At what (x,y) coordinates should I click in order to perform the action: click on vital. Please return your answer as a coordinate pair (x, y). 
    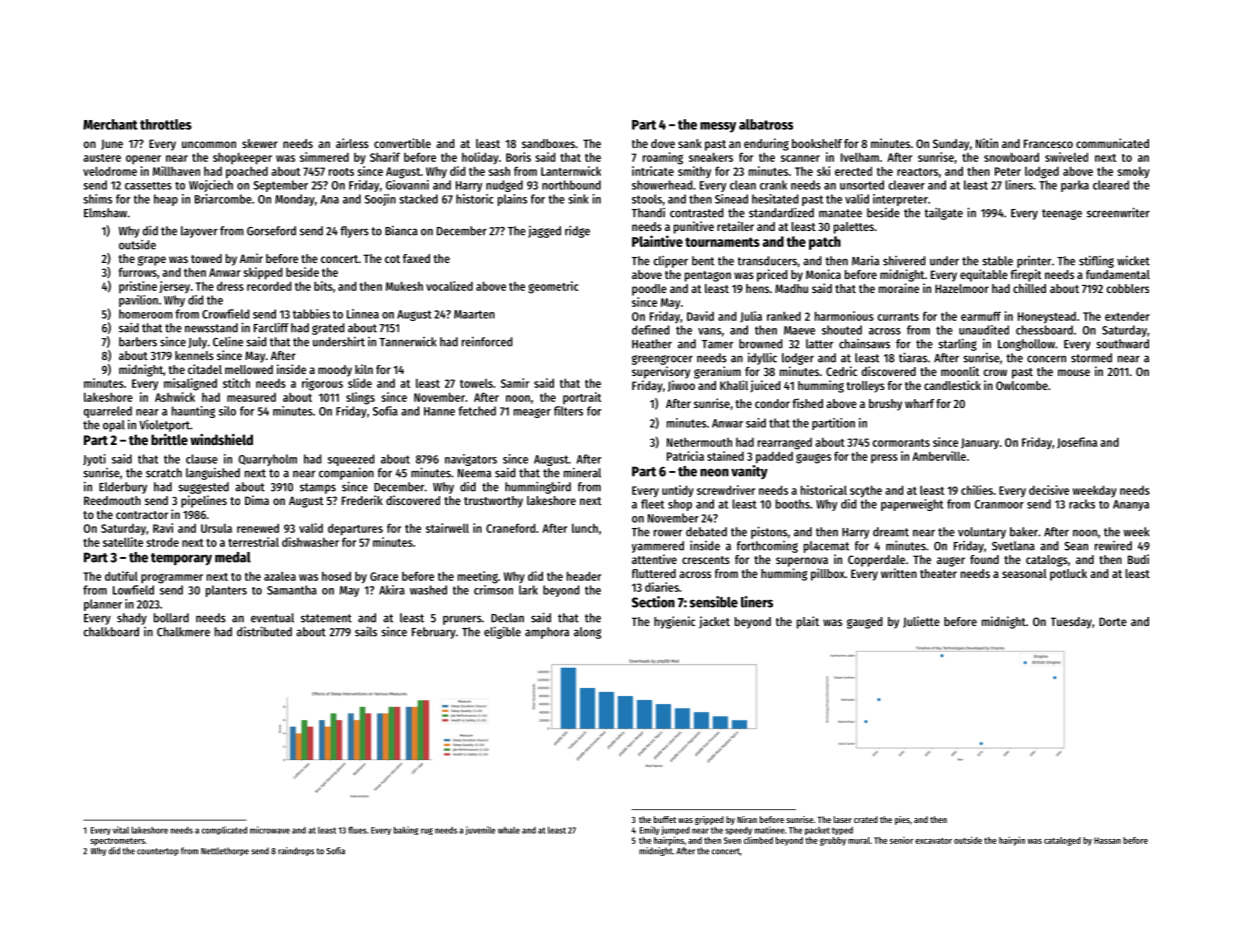
    Looking at the image, I should click on (121, 830).
